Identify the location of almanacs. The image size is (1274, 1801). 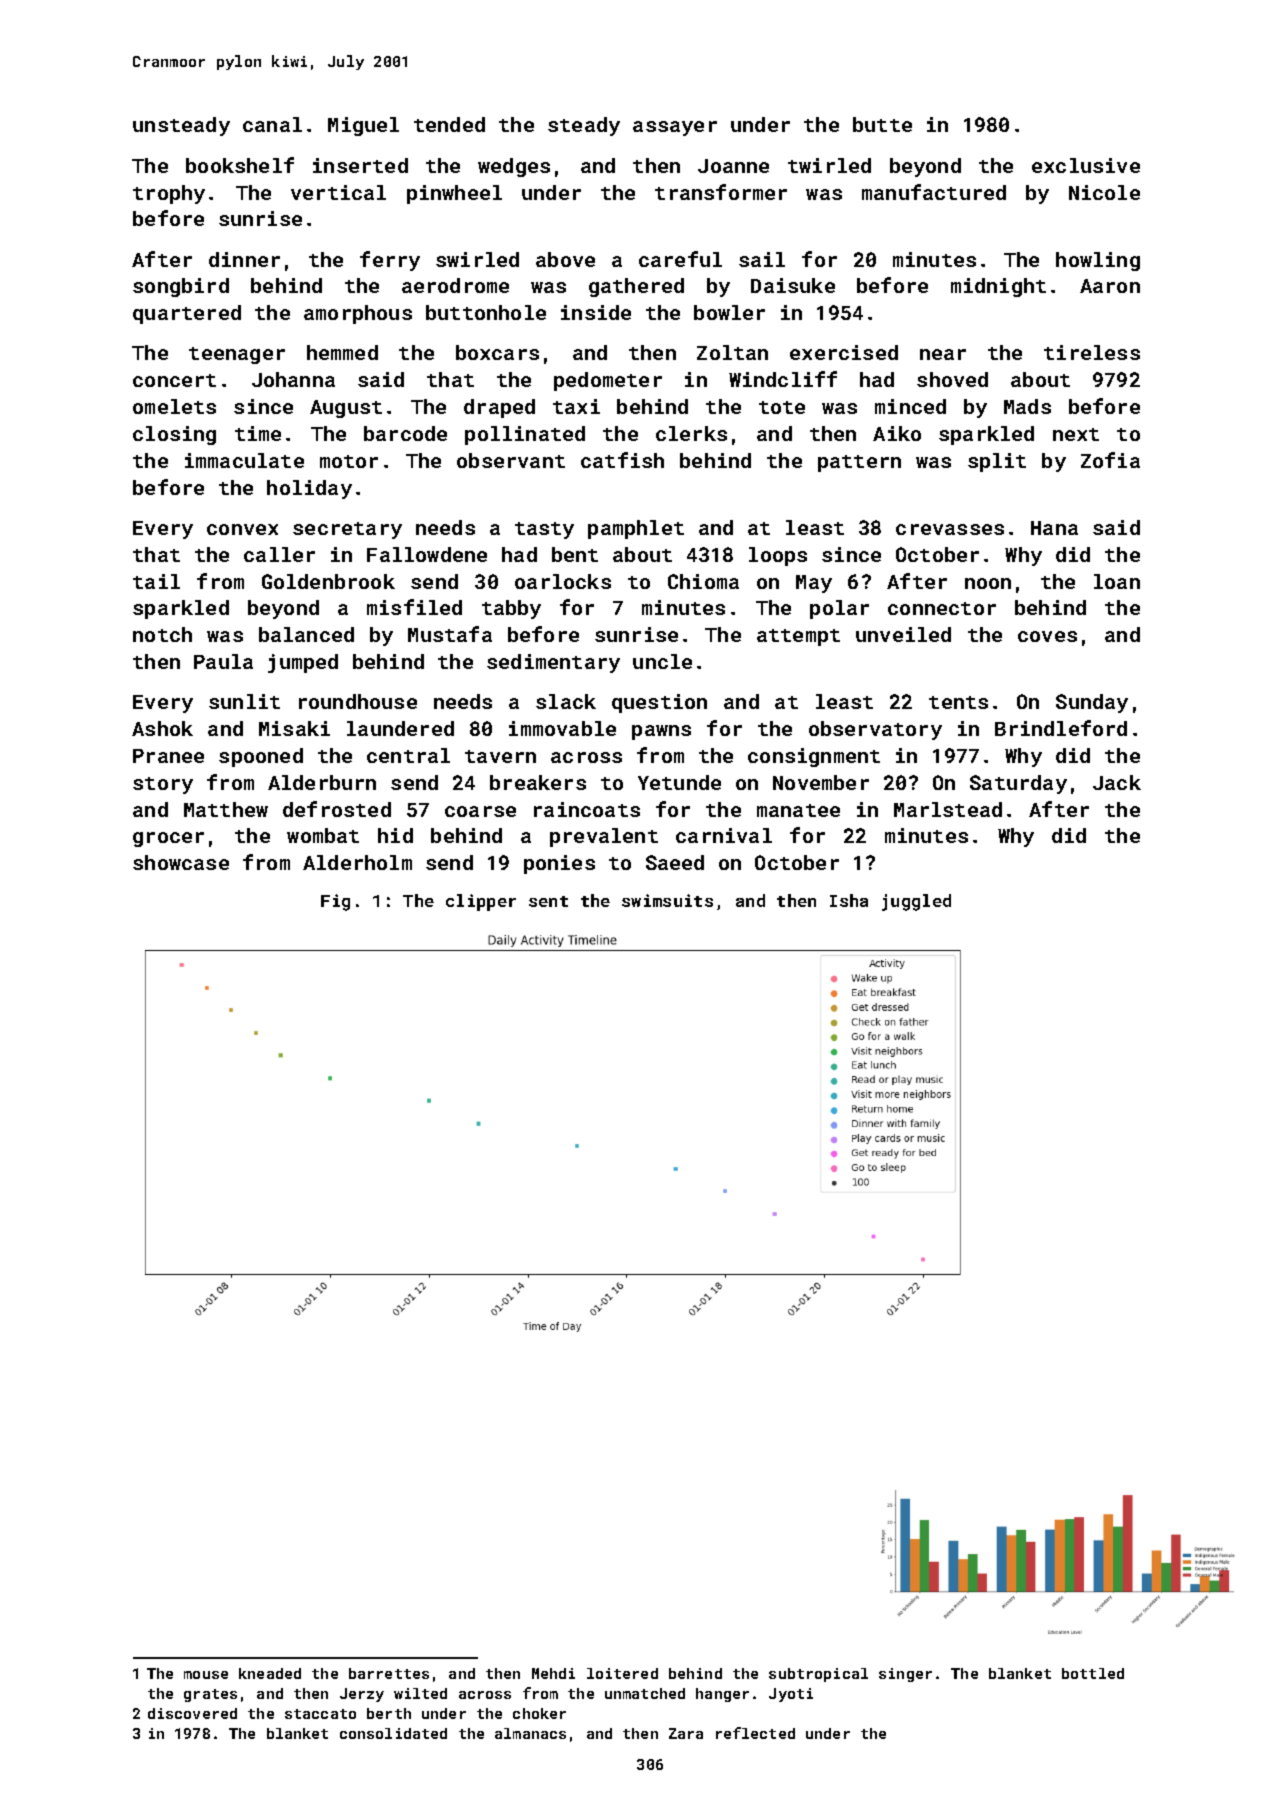
(530, 1733).
